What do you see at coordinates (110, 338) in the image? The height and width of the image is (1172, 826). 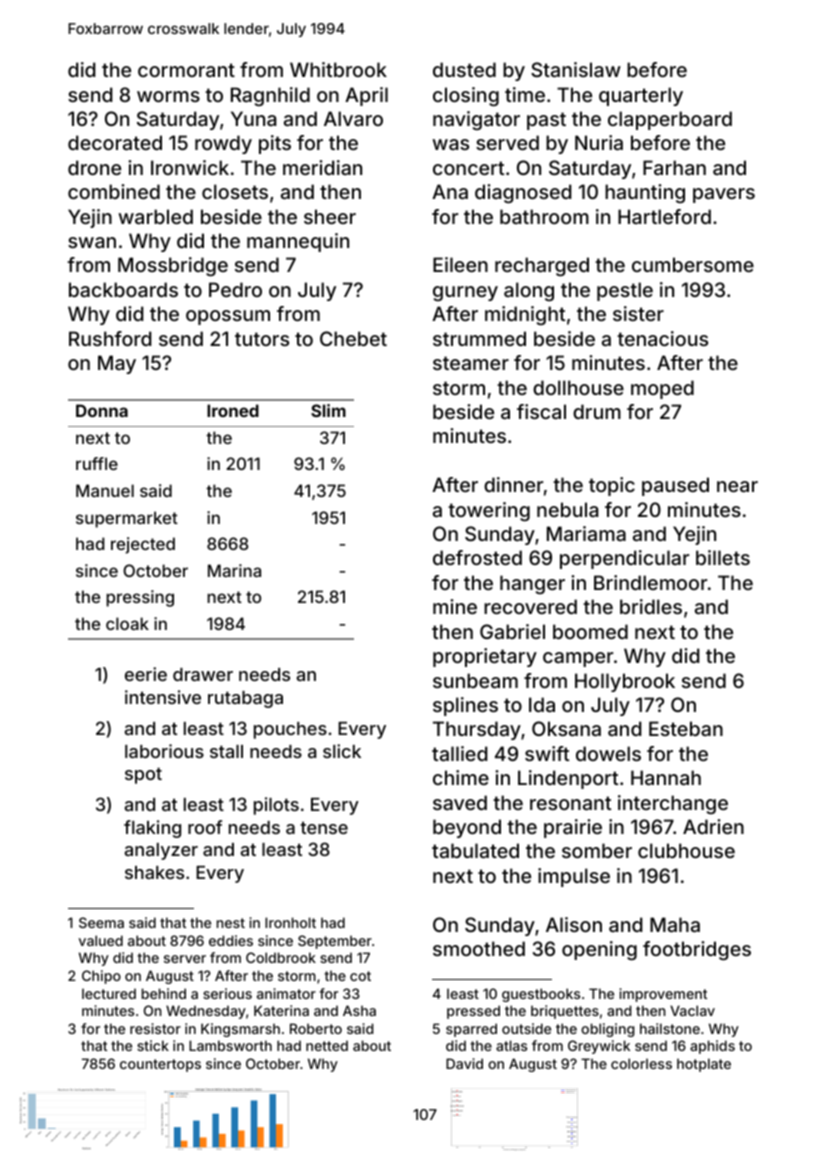 I see `Rushford` at bounding box center [110, 338].
